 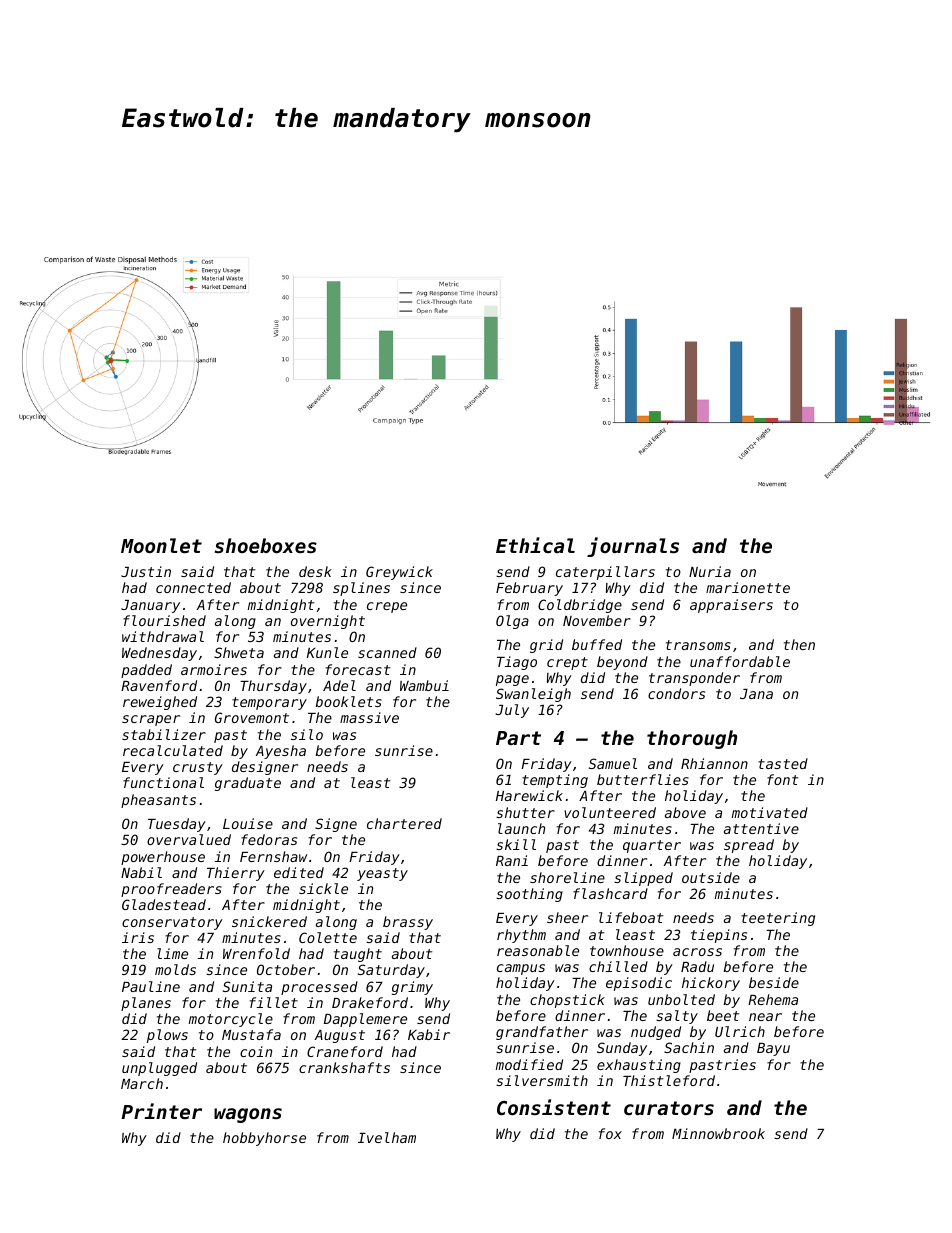 What do you see at coordinates (633, 547) in the document?
I see `journals` at bounding box center [633, 547].
